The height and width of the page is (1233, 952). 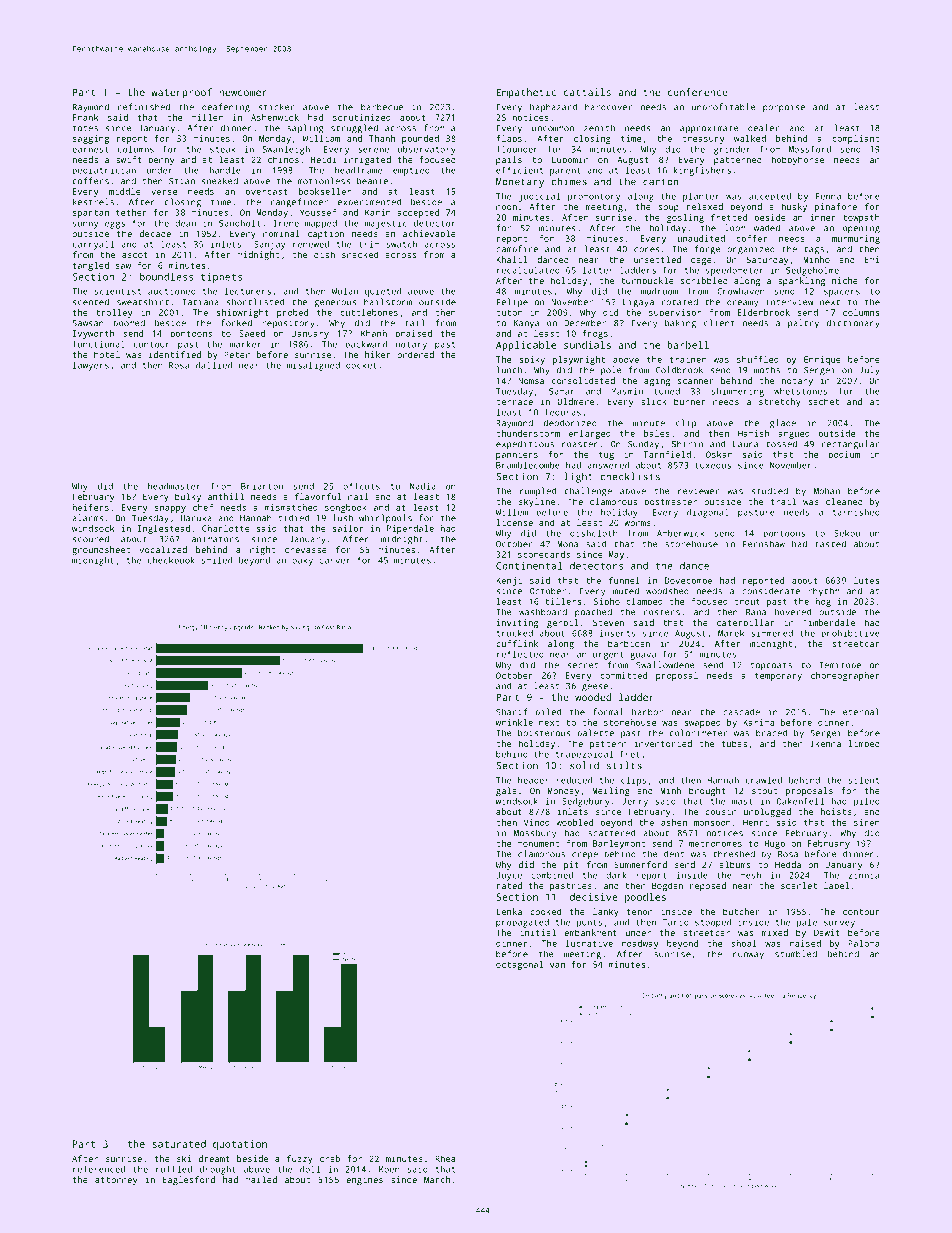 What do you see at coordinates (698, 92) in the page?
I see `conference` at bounding box center [698, 92].
